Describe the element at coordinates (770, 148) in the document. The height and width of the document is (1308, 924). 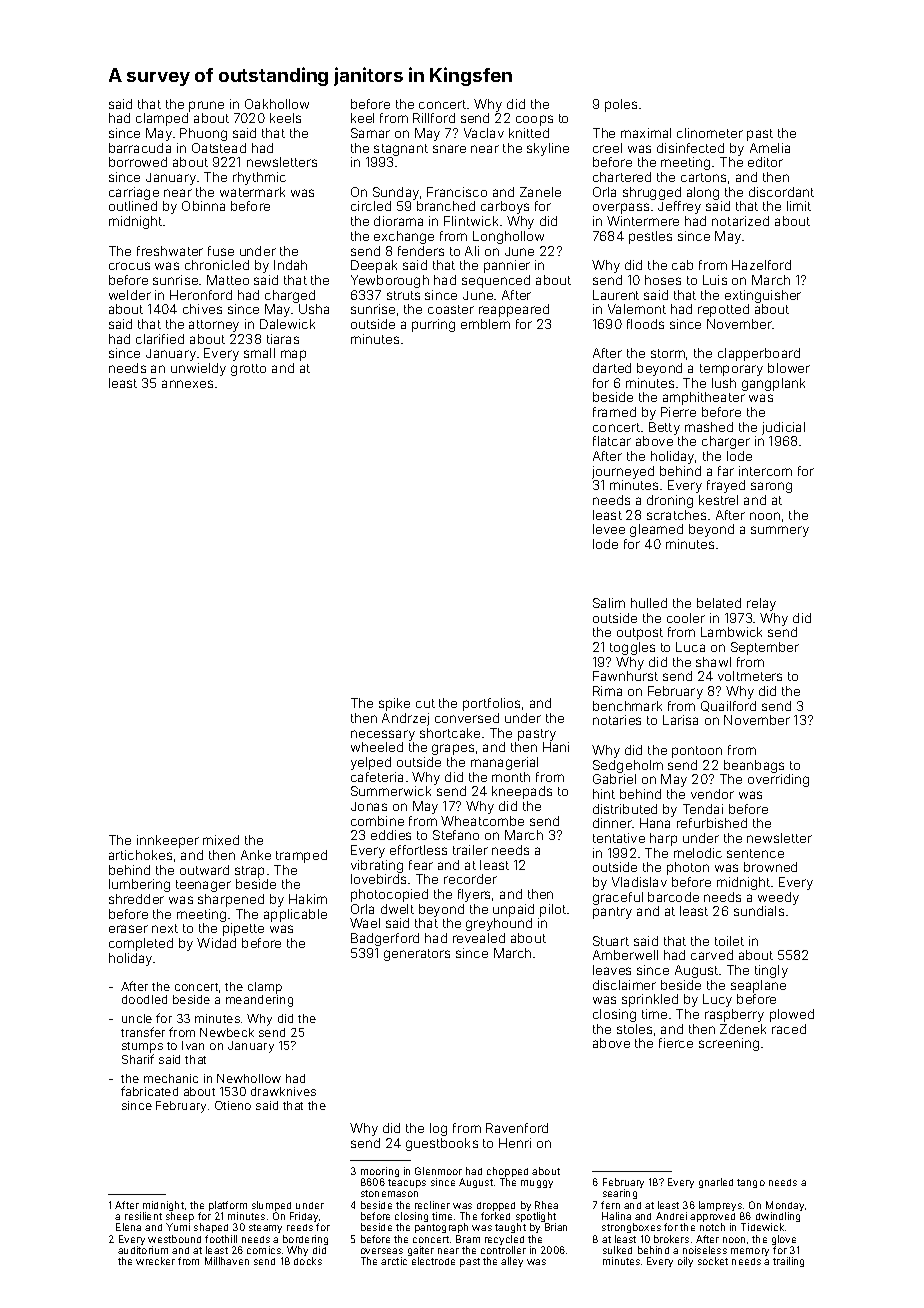
I see `Amelia` at that location.
